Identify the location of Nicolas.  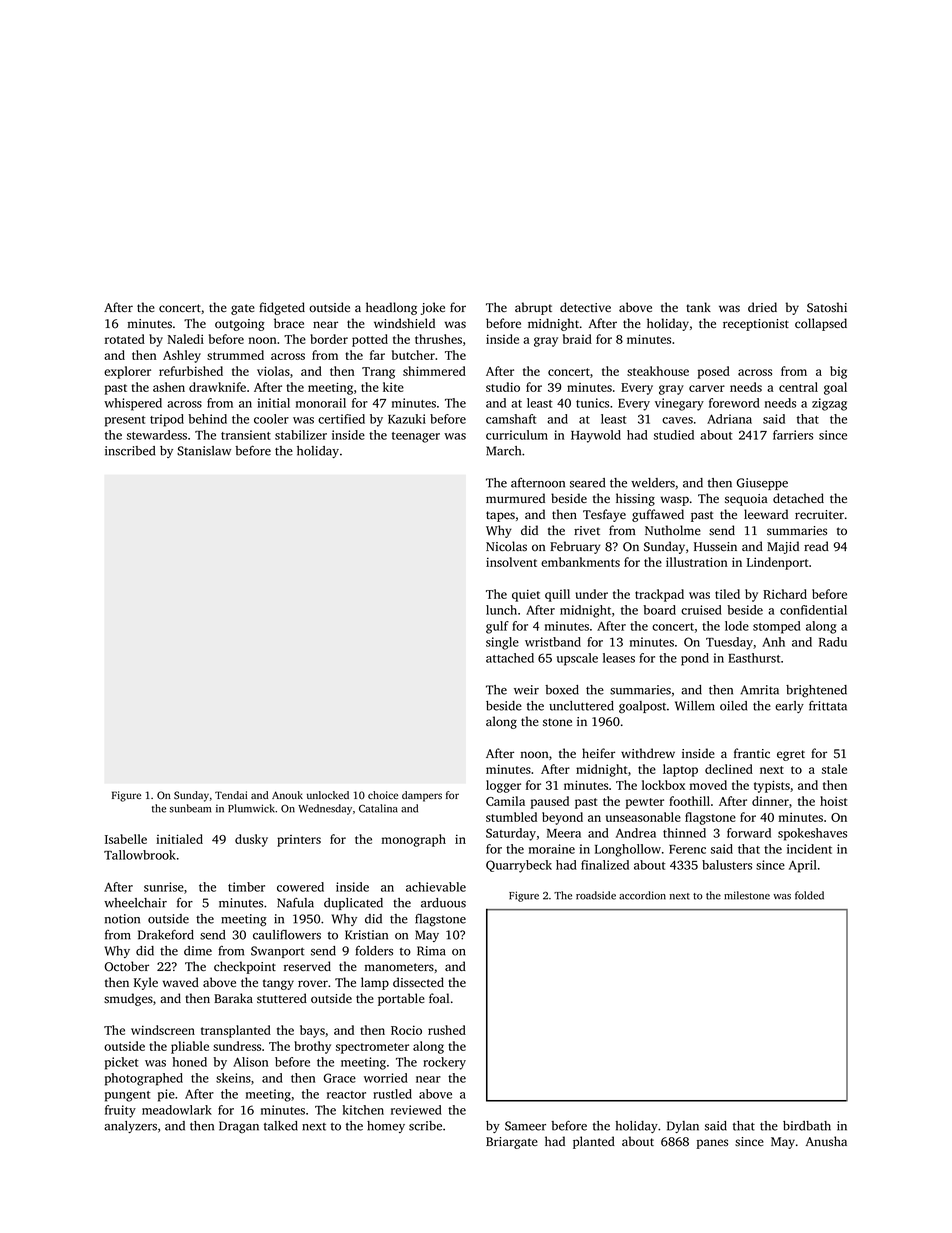
(506, 546).
